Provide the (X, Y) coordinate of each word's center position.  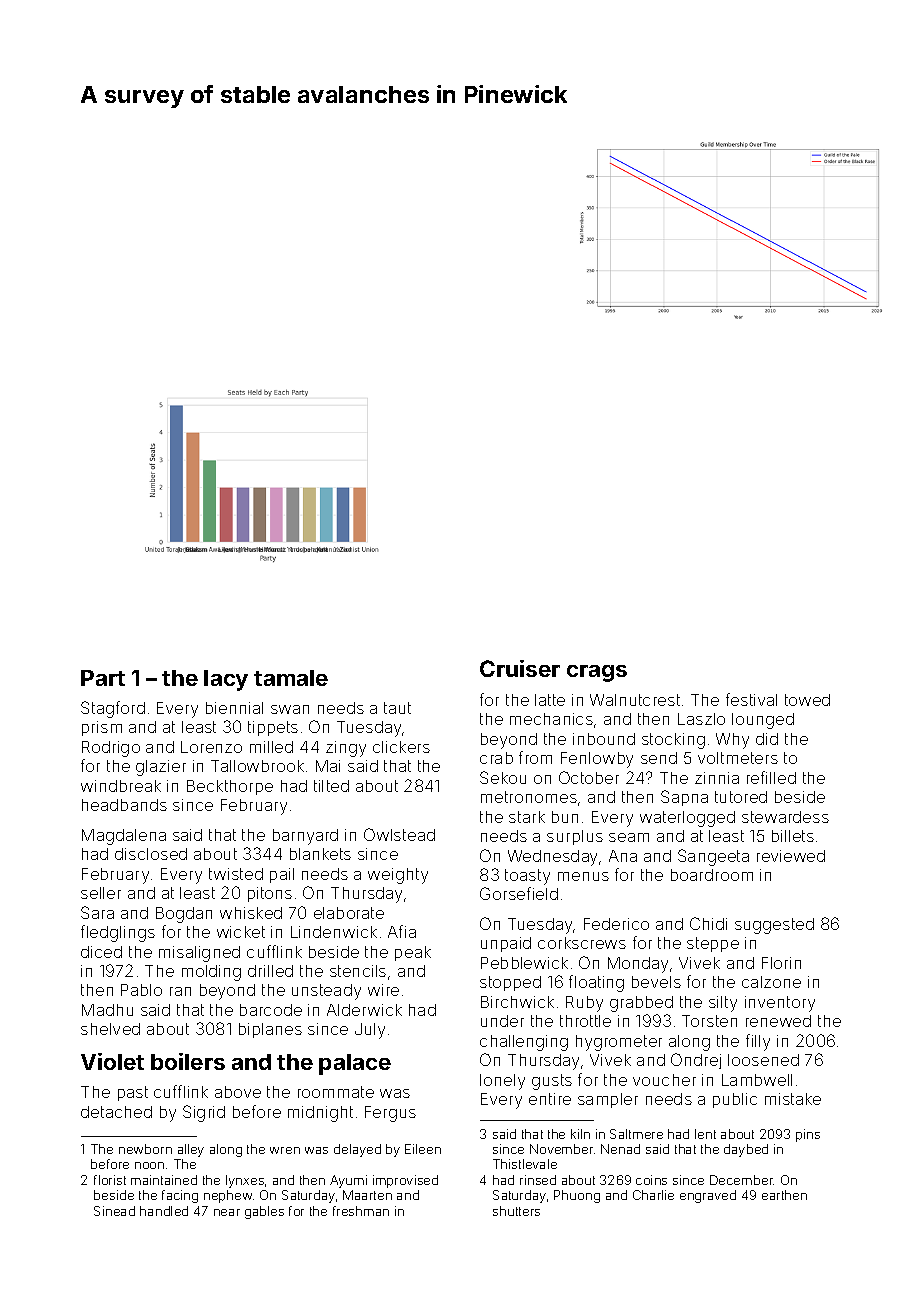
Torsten (709, 1021)
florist (110, 1180)
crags (597, 673)
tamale (291, 678)
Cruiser (520, 668)
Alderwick (364, 1010)
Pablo (141, 990)
